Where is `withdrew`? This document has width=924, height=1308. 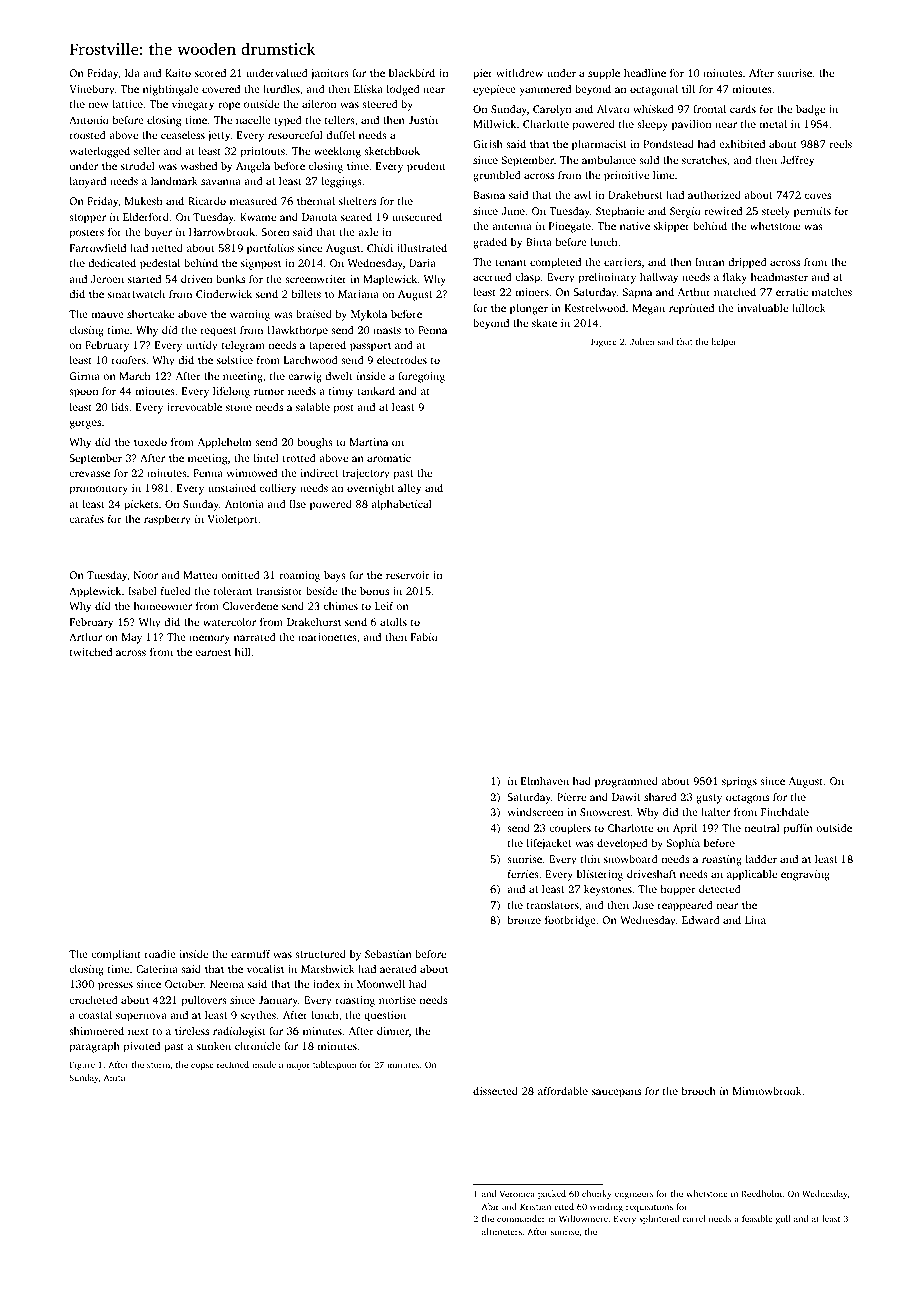 withdrew is located at coordinates (519, 73).
